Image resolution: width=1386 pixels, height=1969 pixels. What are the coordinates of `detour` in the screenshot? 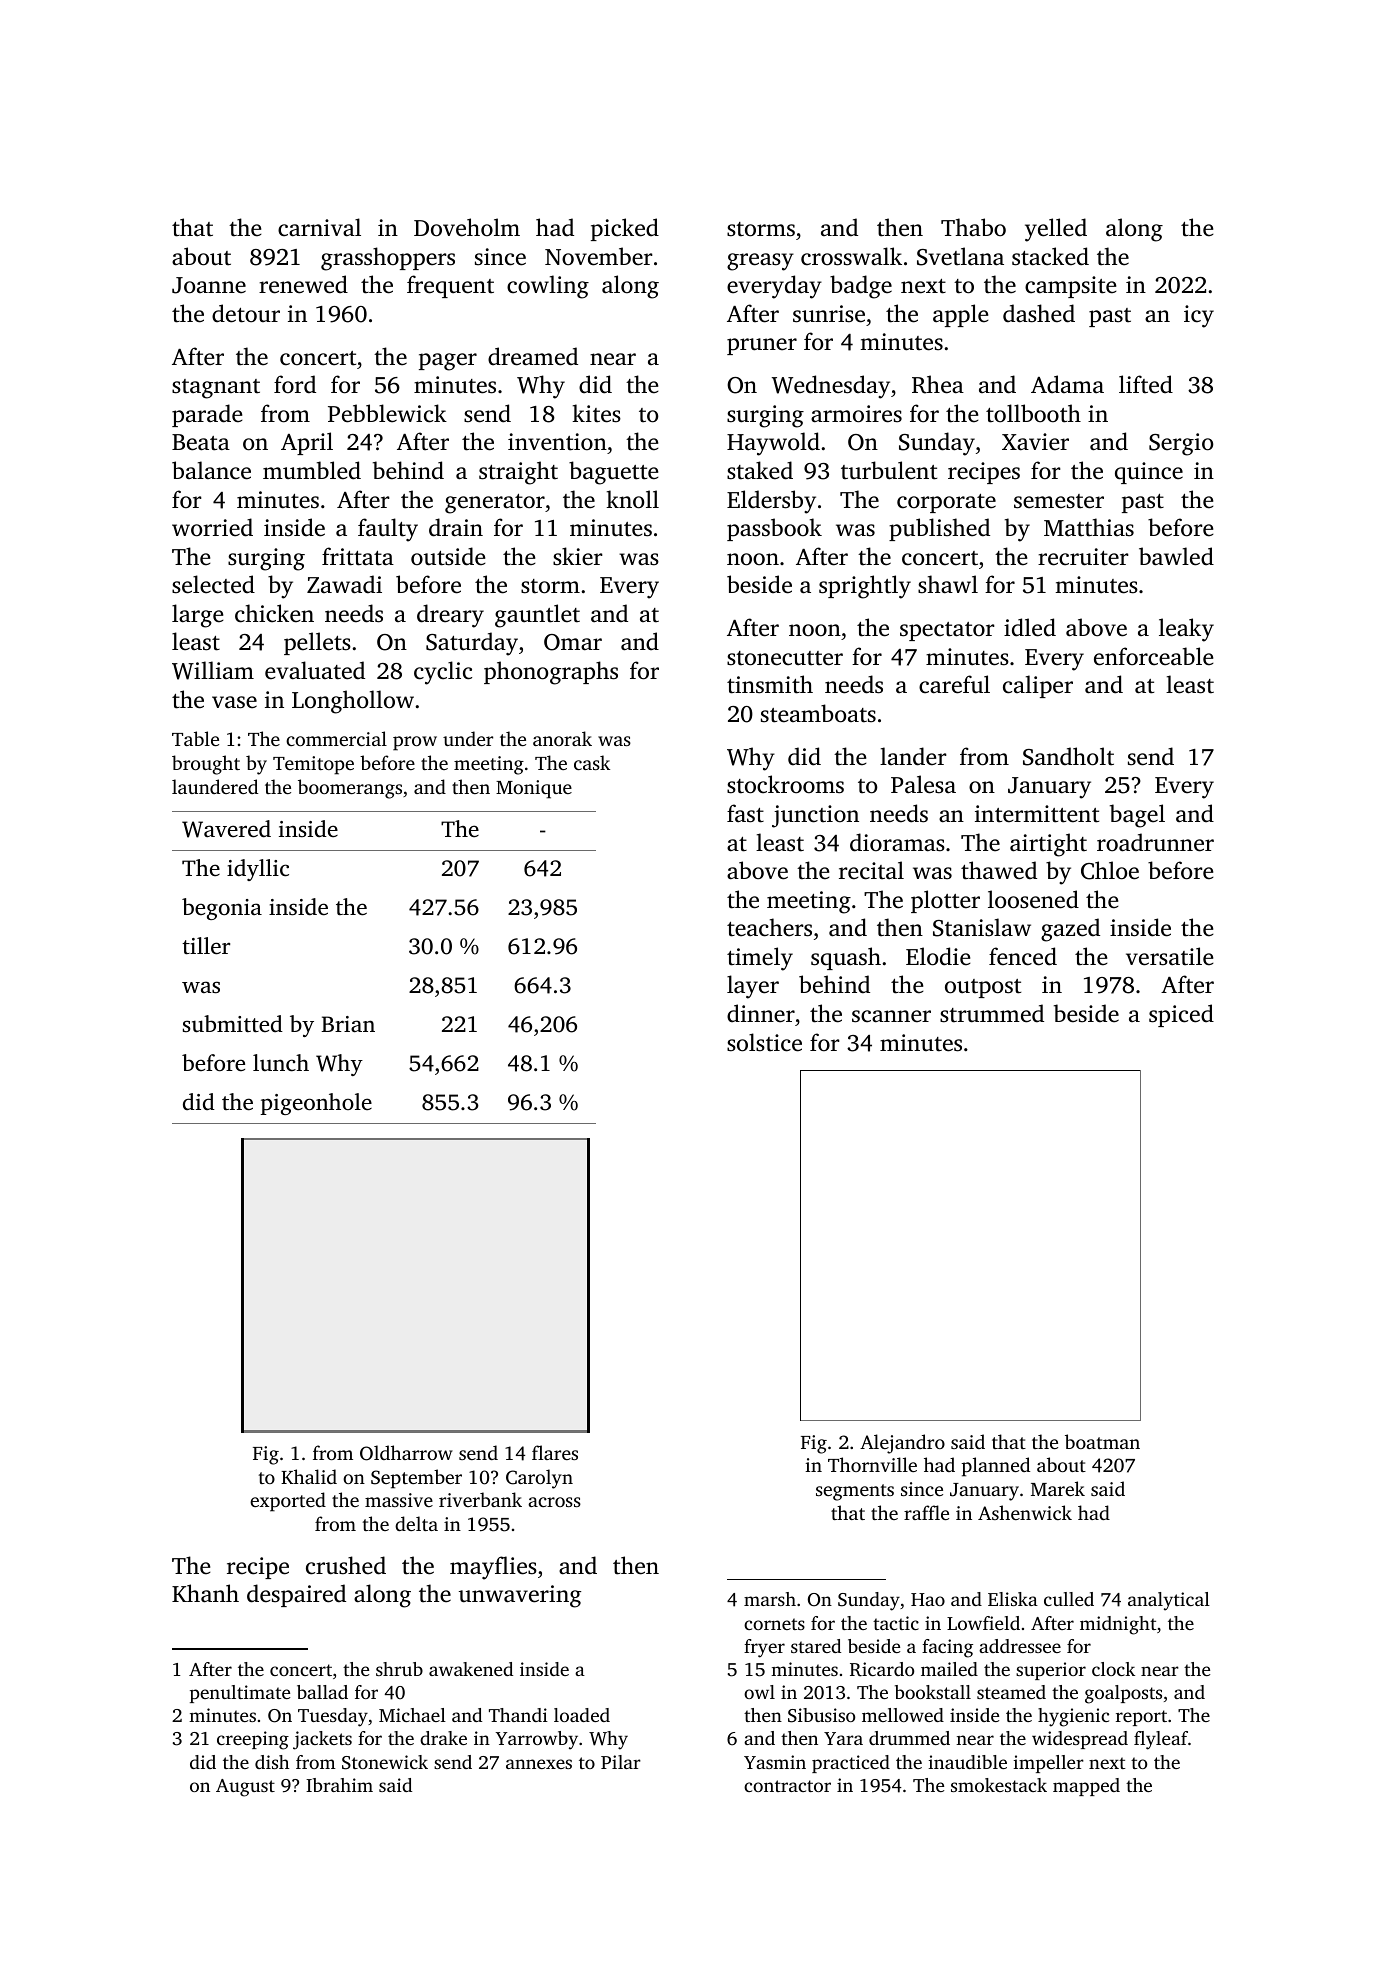 It's located at (246, 313).
